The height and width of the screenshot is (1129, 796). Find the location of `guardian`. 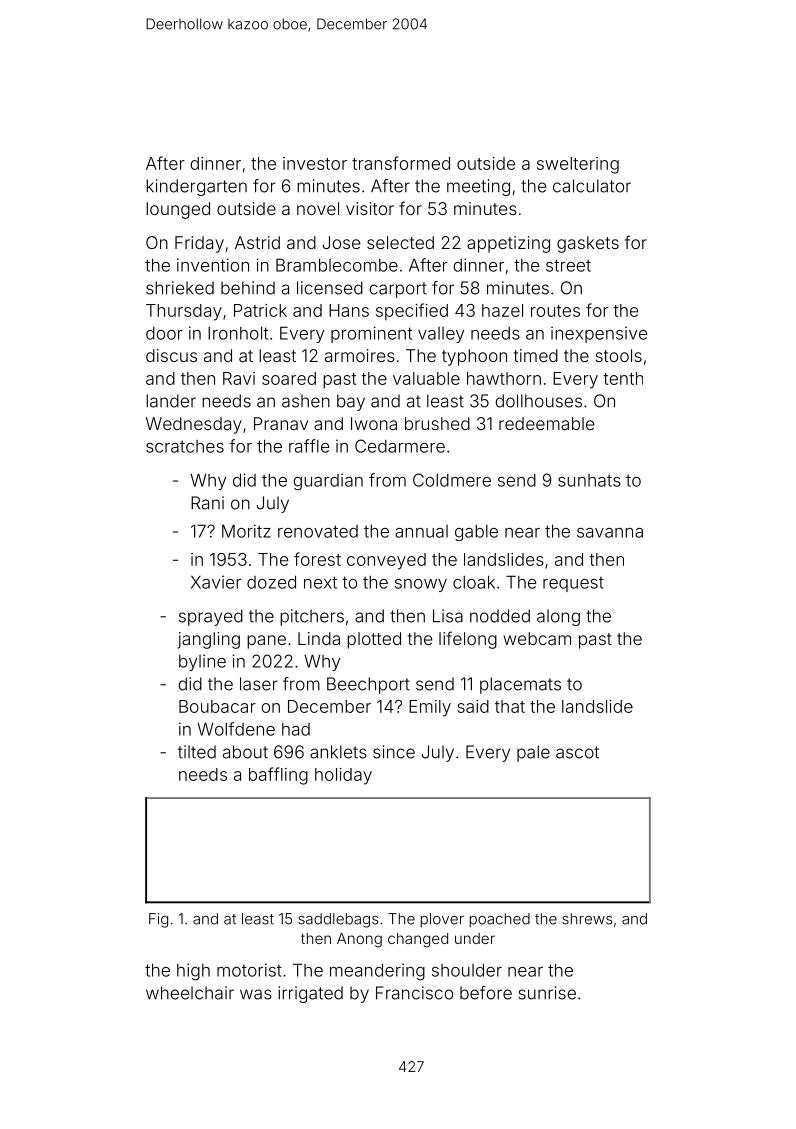

guardian is located at coordinates (328, 482).
